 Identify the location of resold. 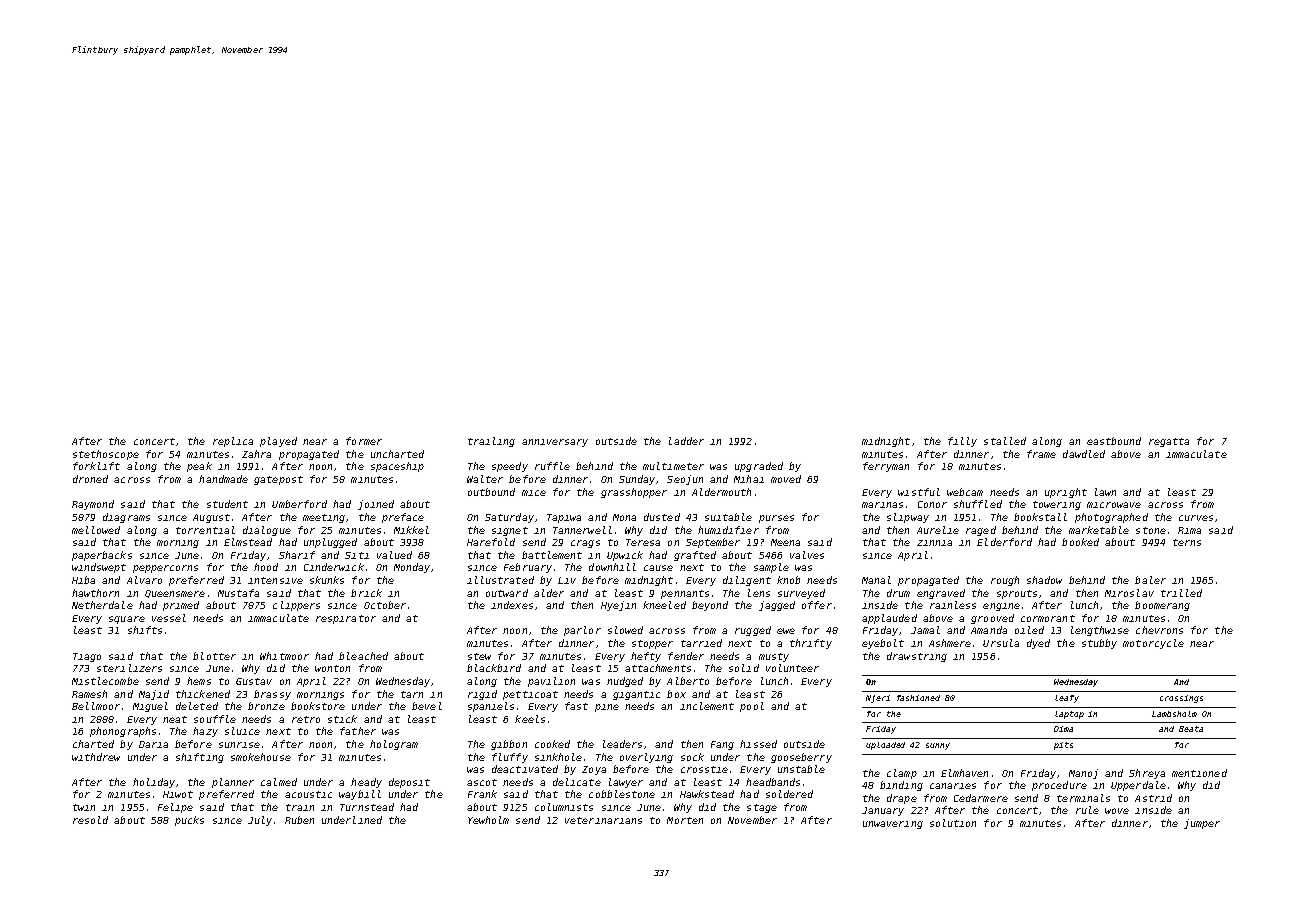
(90, 820).
